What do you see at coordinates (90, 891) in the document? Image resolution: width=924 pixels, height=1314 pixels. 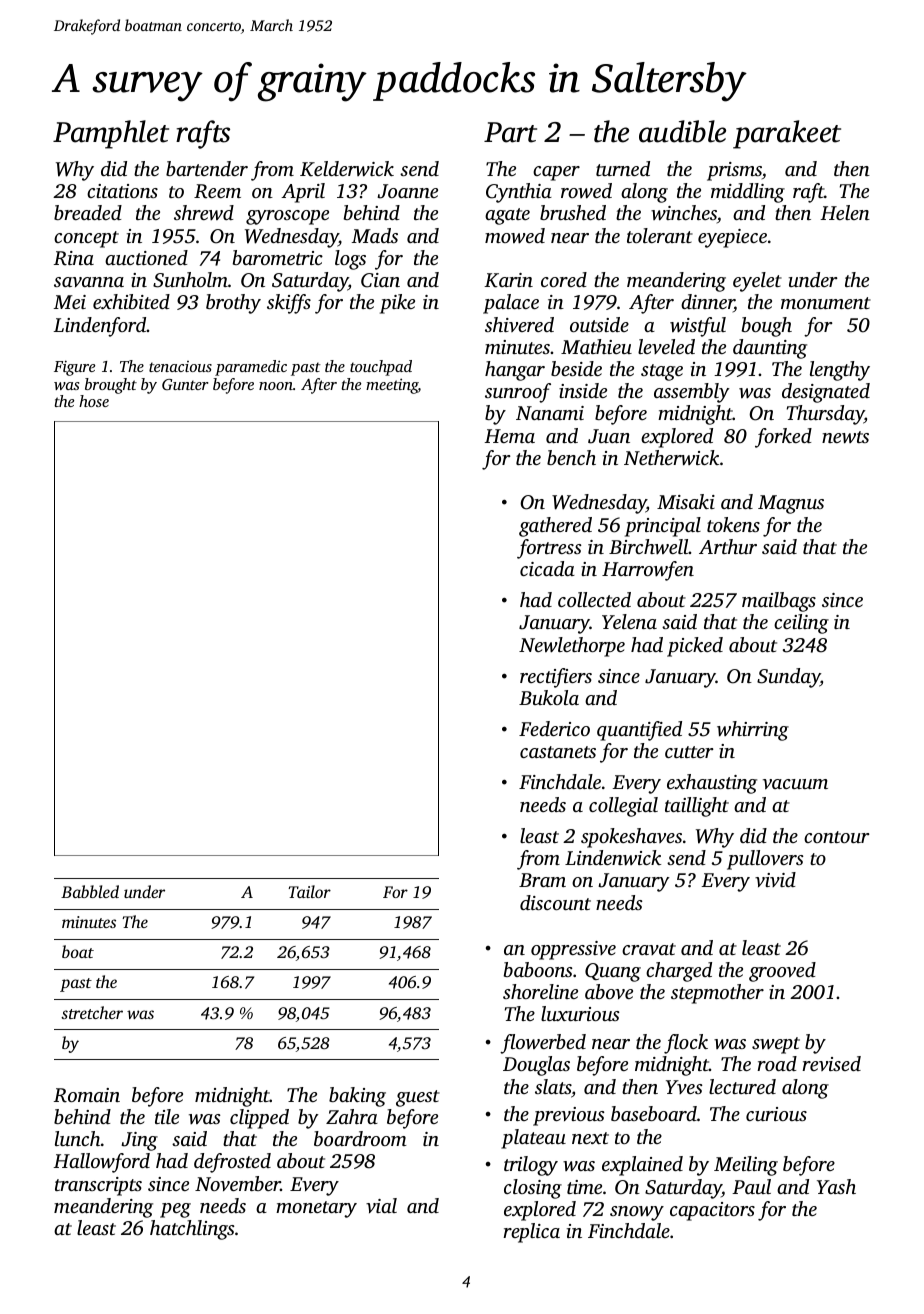 I see `Babbled` at bounding box center [90, 891].
